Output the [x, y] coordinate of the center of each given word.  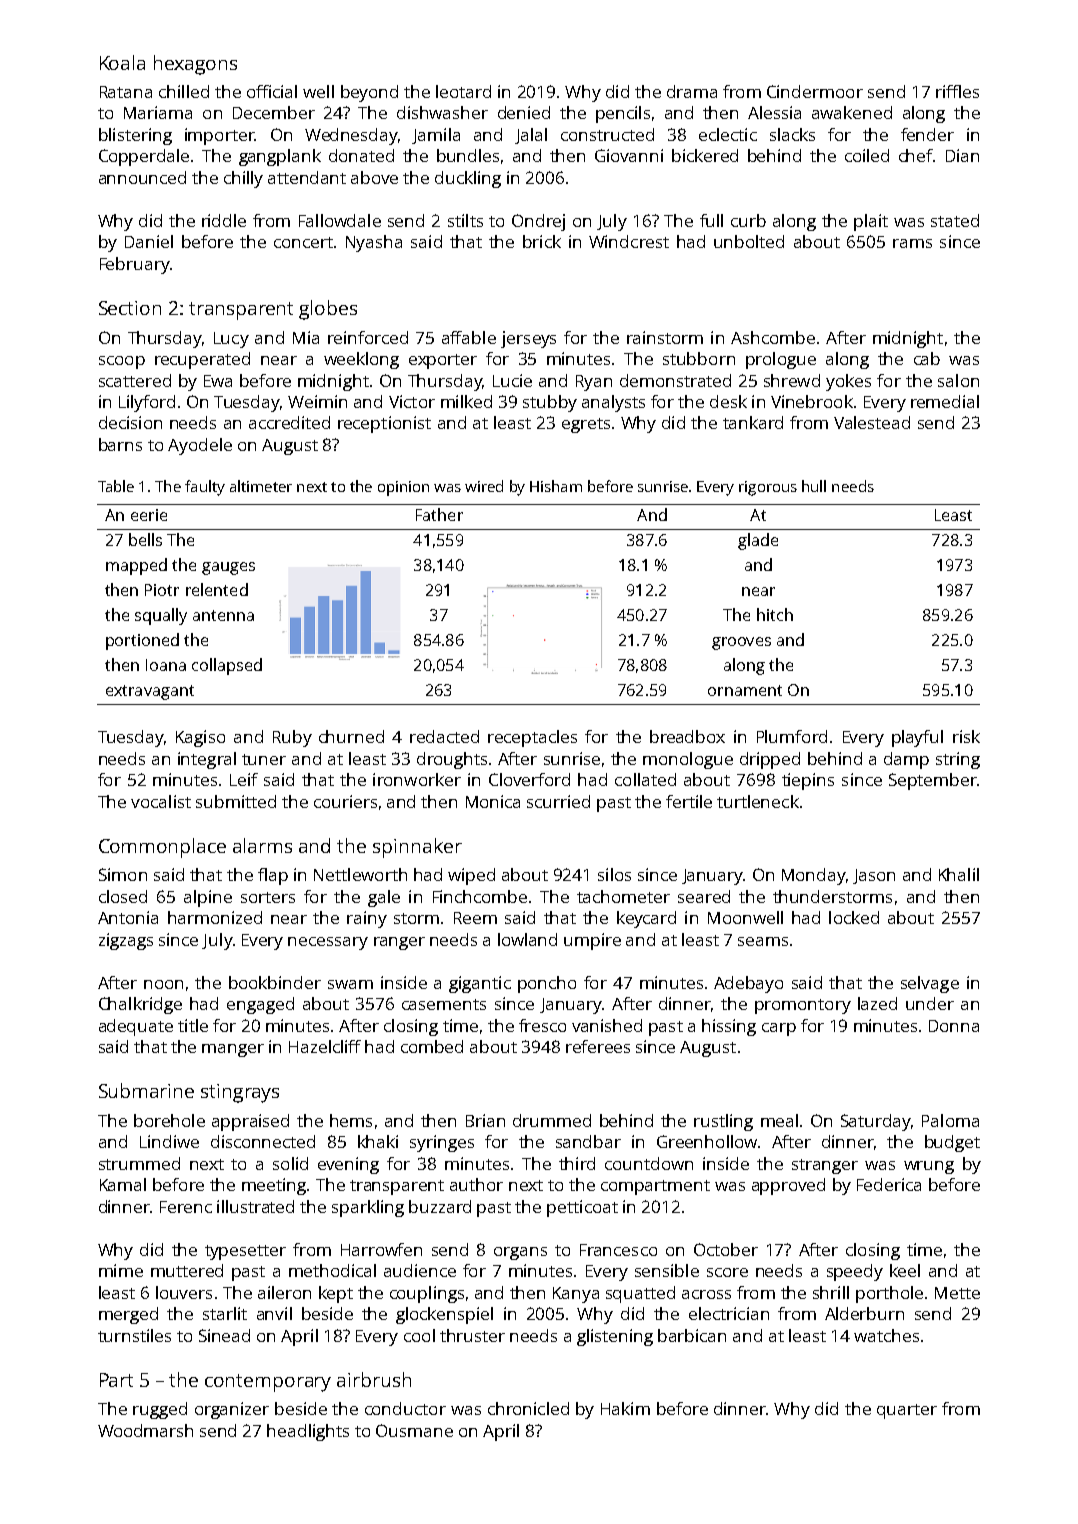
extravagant [150, 692]
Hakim [625, 1408]
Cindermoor [815, 91]
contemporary [268, 1383]
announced [142, 177]
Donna [954, 1026]
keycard [646, 919]
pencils [623, 114]
